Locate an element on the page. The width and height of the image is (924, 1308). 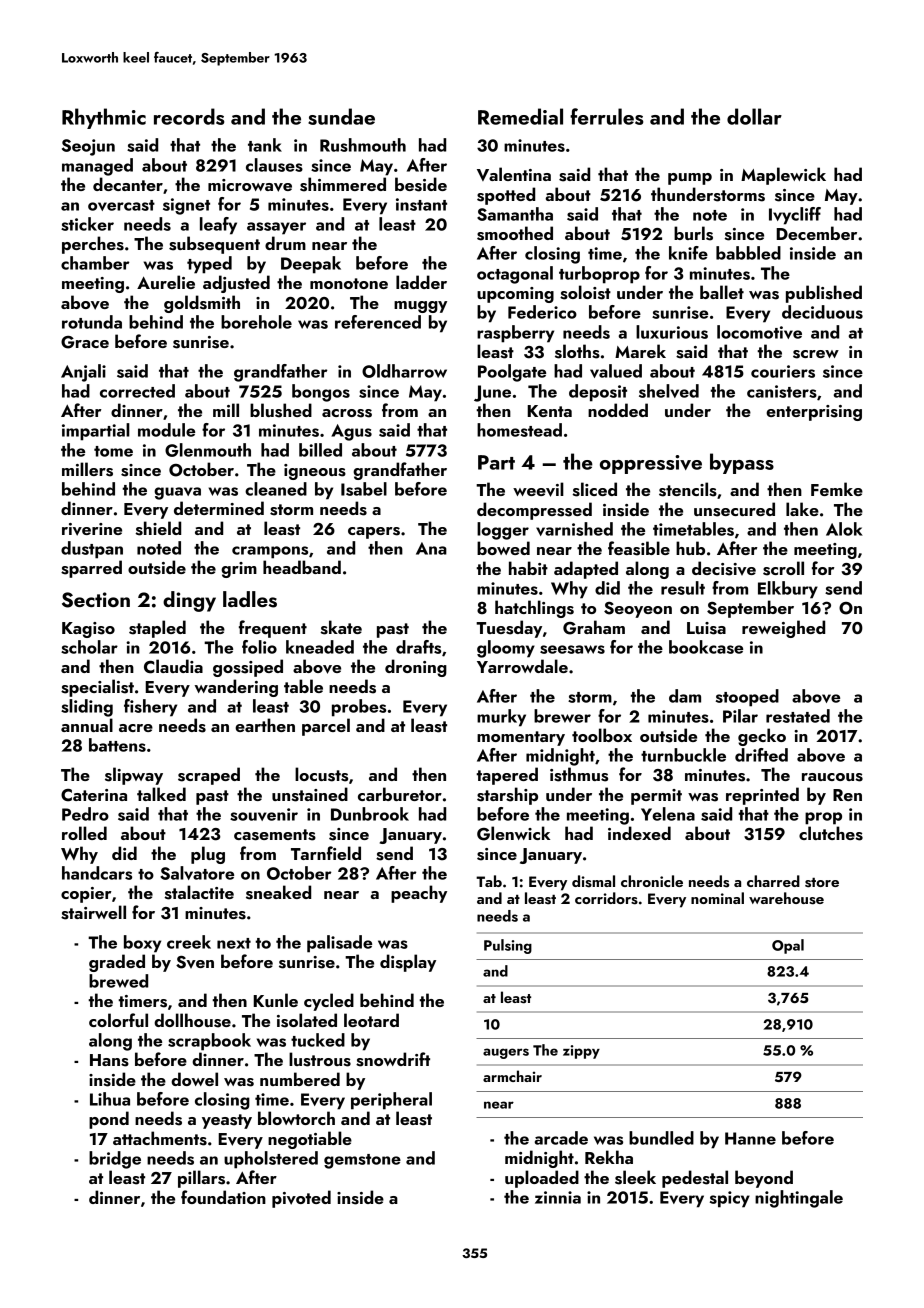
Remedial is located at coordinates (520, 116).
